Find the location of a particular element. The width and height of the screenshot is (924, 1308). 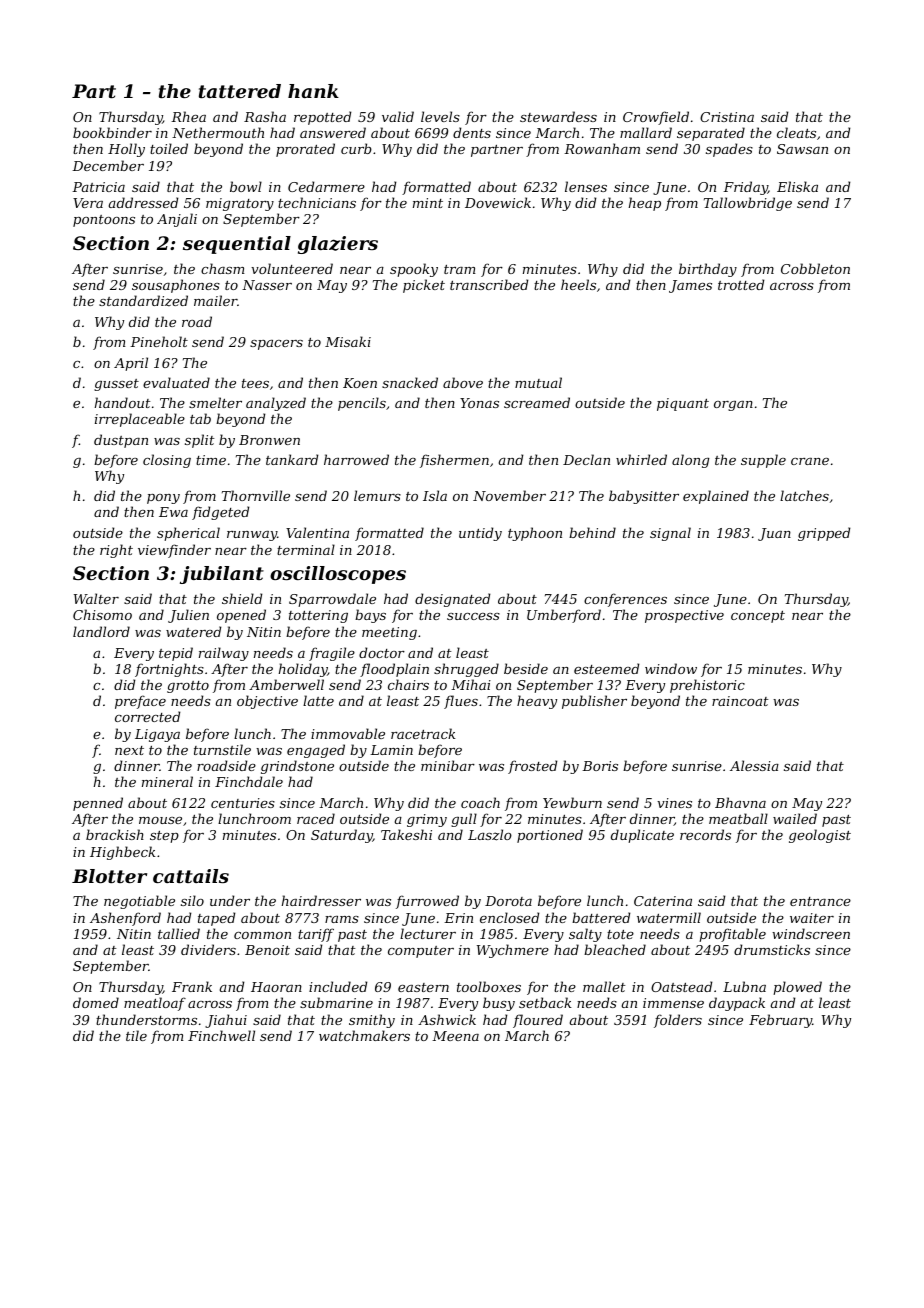

hank is located at coordinates (313, 91).
